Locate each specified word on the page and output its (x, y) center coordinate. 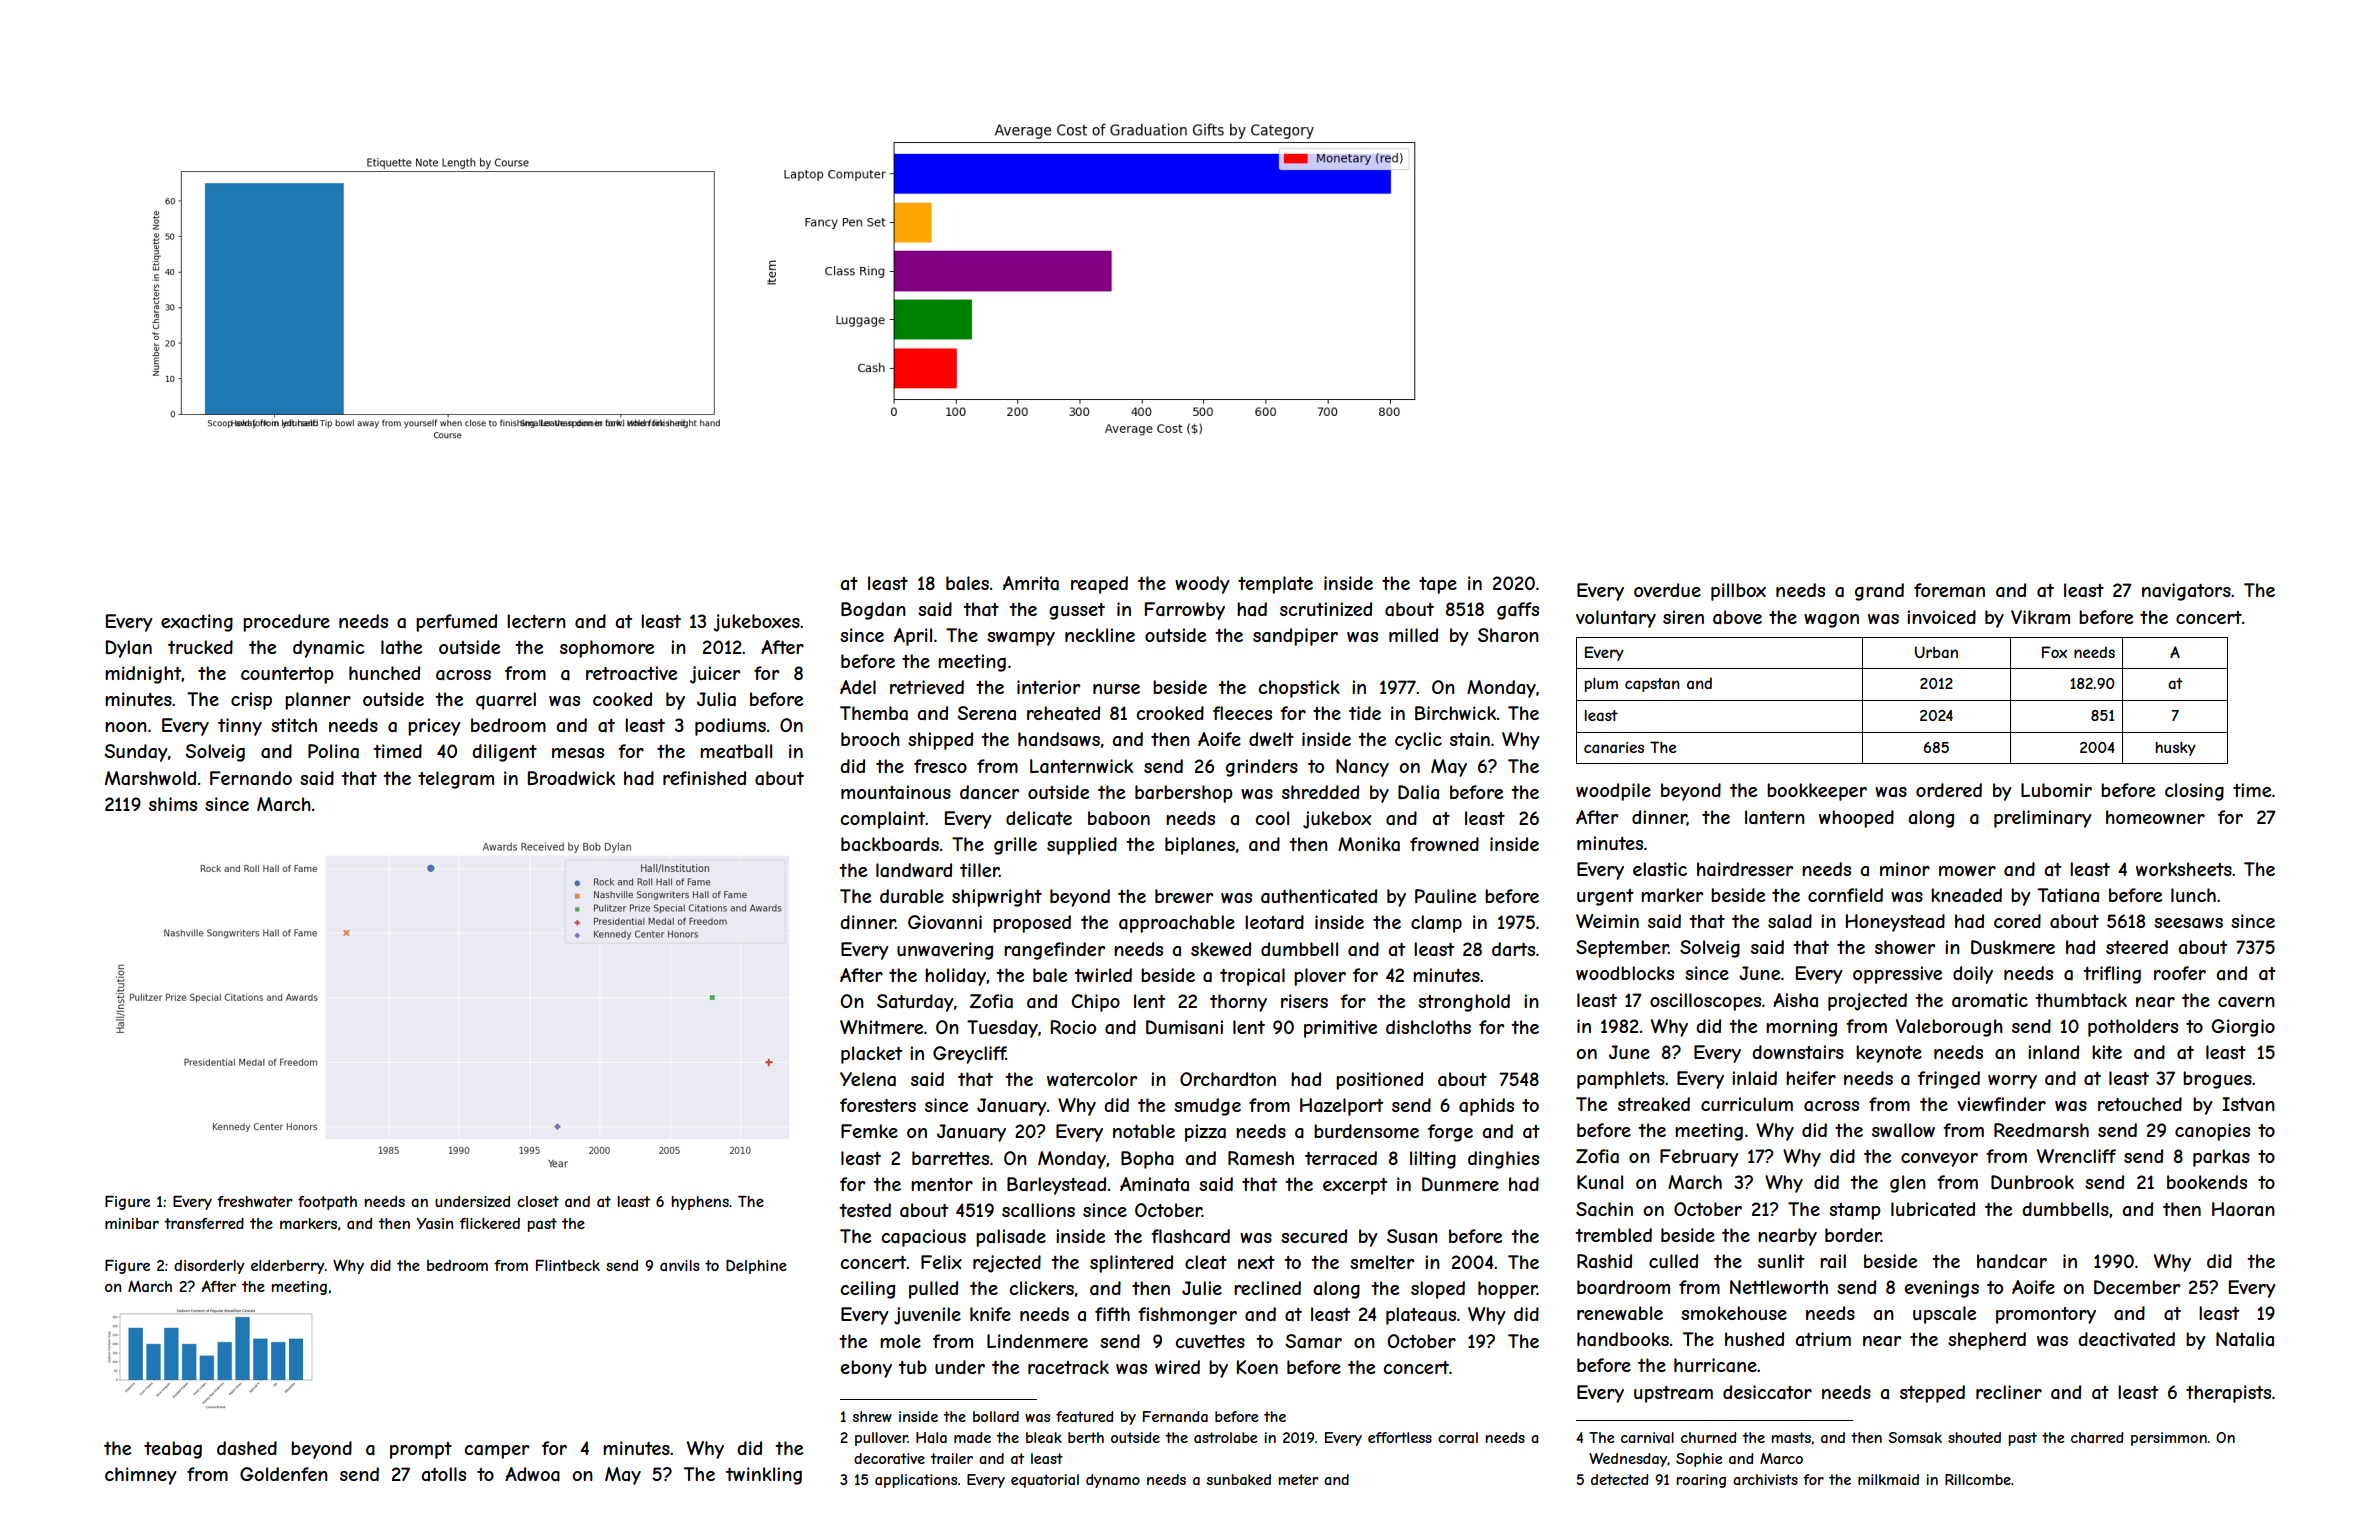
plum (1601, 685)
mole (900, 1341)
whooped (1856, 819)
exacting (197, 623)
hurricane (1715, 1365)
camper (496, 1452)
